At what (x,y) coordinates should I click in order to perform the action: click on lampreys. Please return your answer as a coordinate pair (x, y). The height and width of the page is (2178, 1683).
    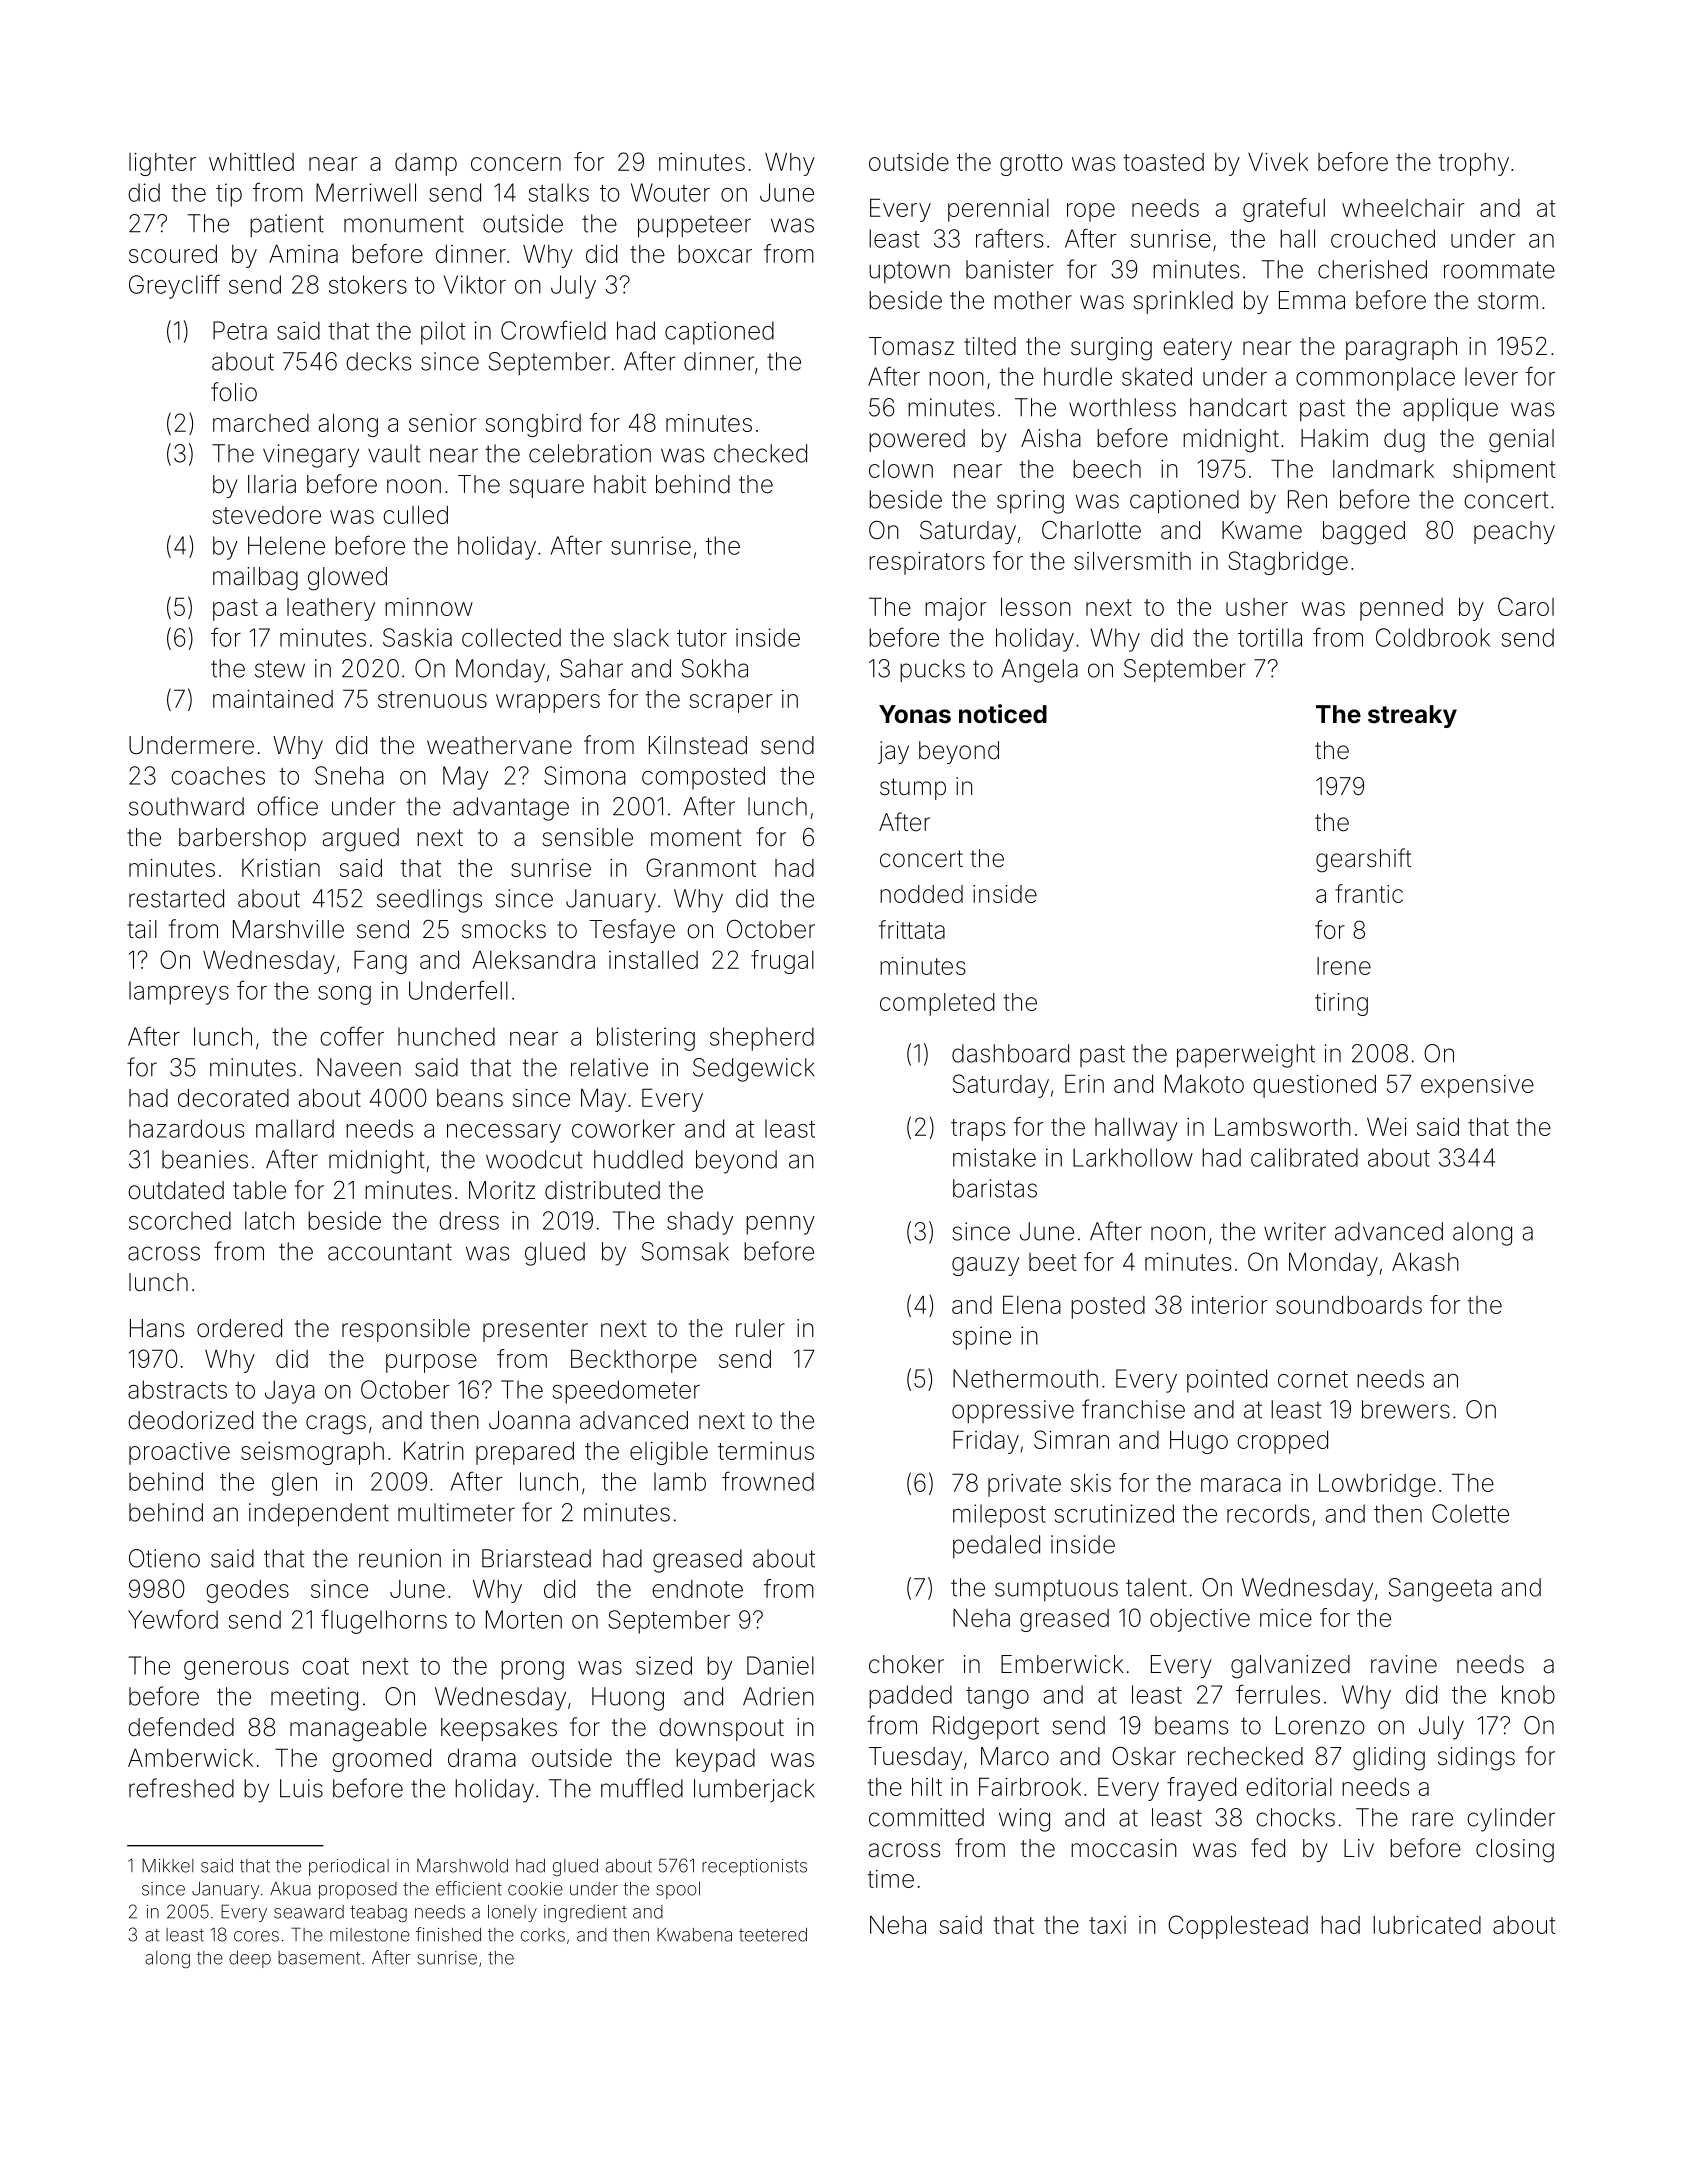
    Looking at the image, I should click on (179, 993).
